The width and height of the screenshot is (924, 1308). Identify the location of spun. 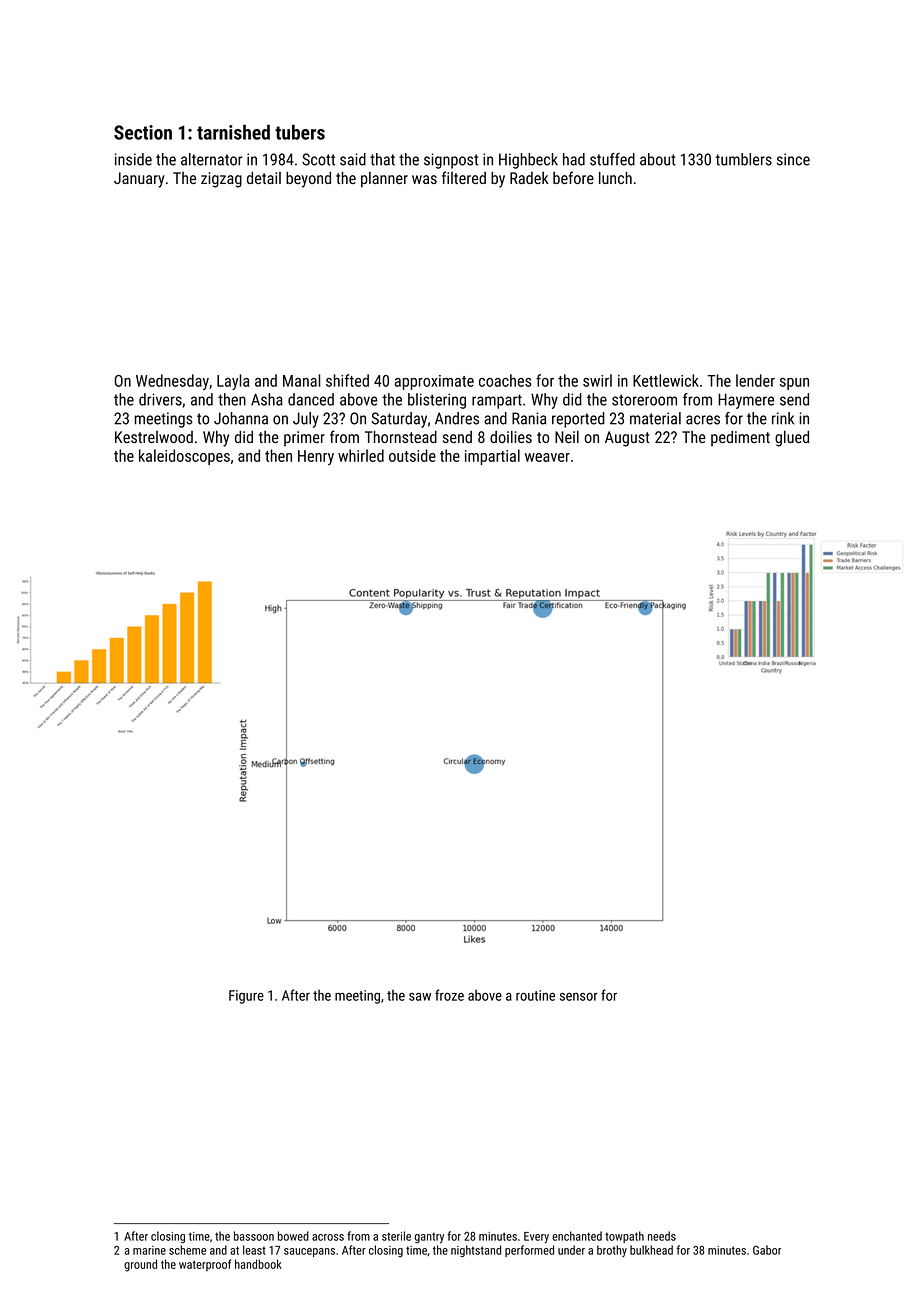
(794, 384).
